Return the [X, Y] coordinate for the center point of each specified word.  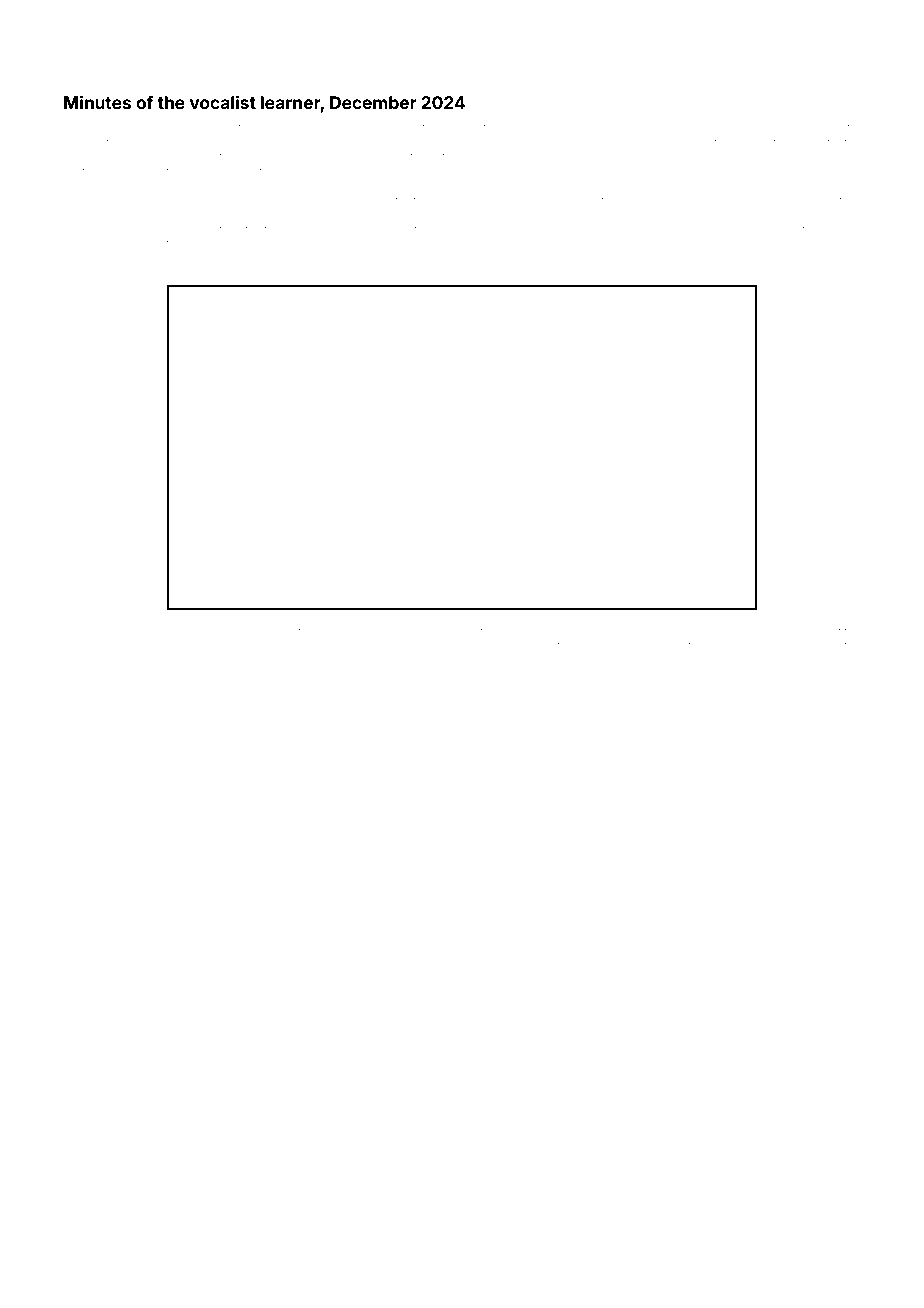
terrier [572, 646]
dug [201, 648]
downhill [839, 157]
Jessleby [530, 632]
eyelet [264, 274]
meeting [574, 130]
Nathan [683, 632]
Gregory [156, 202]
